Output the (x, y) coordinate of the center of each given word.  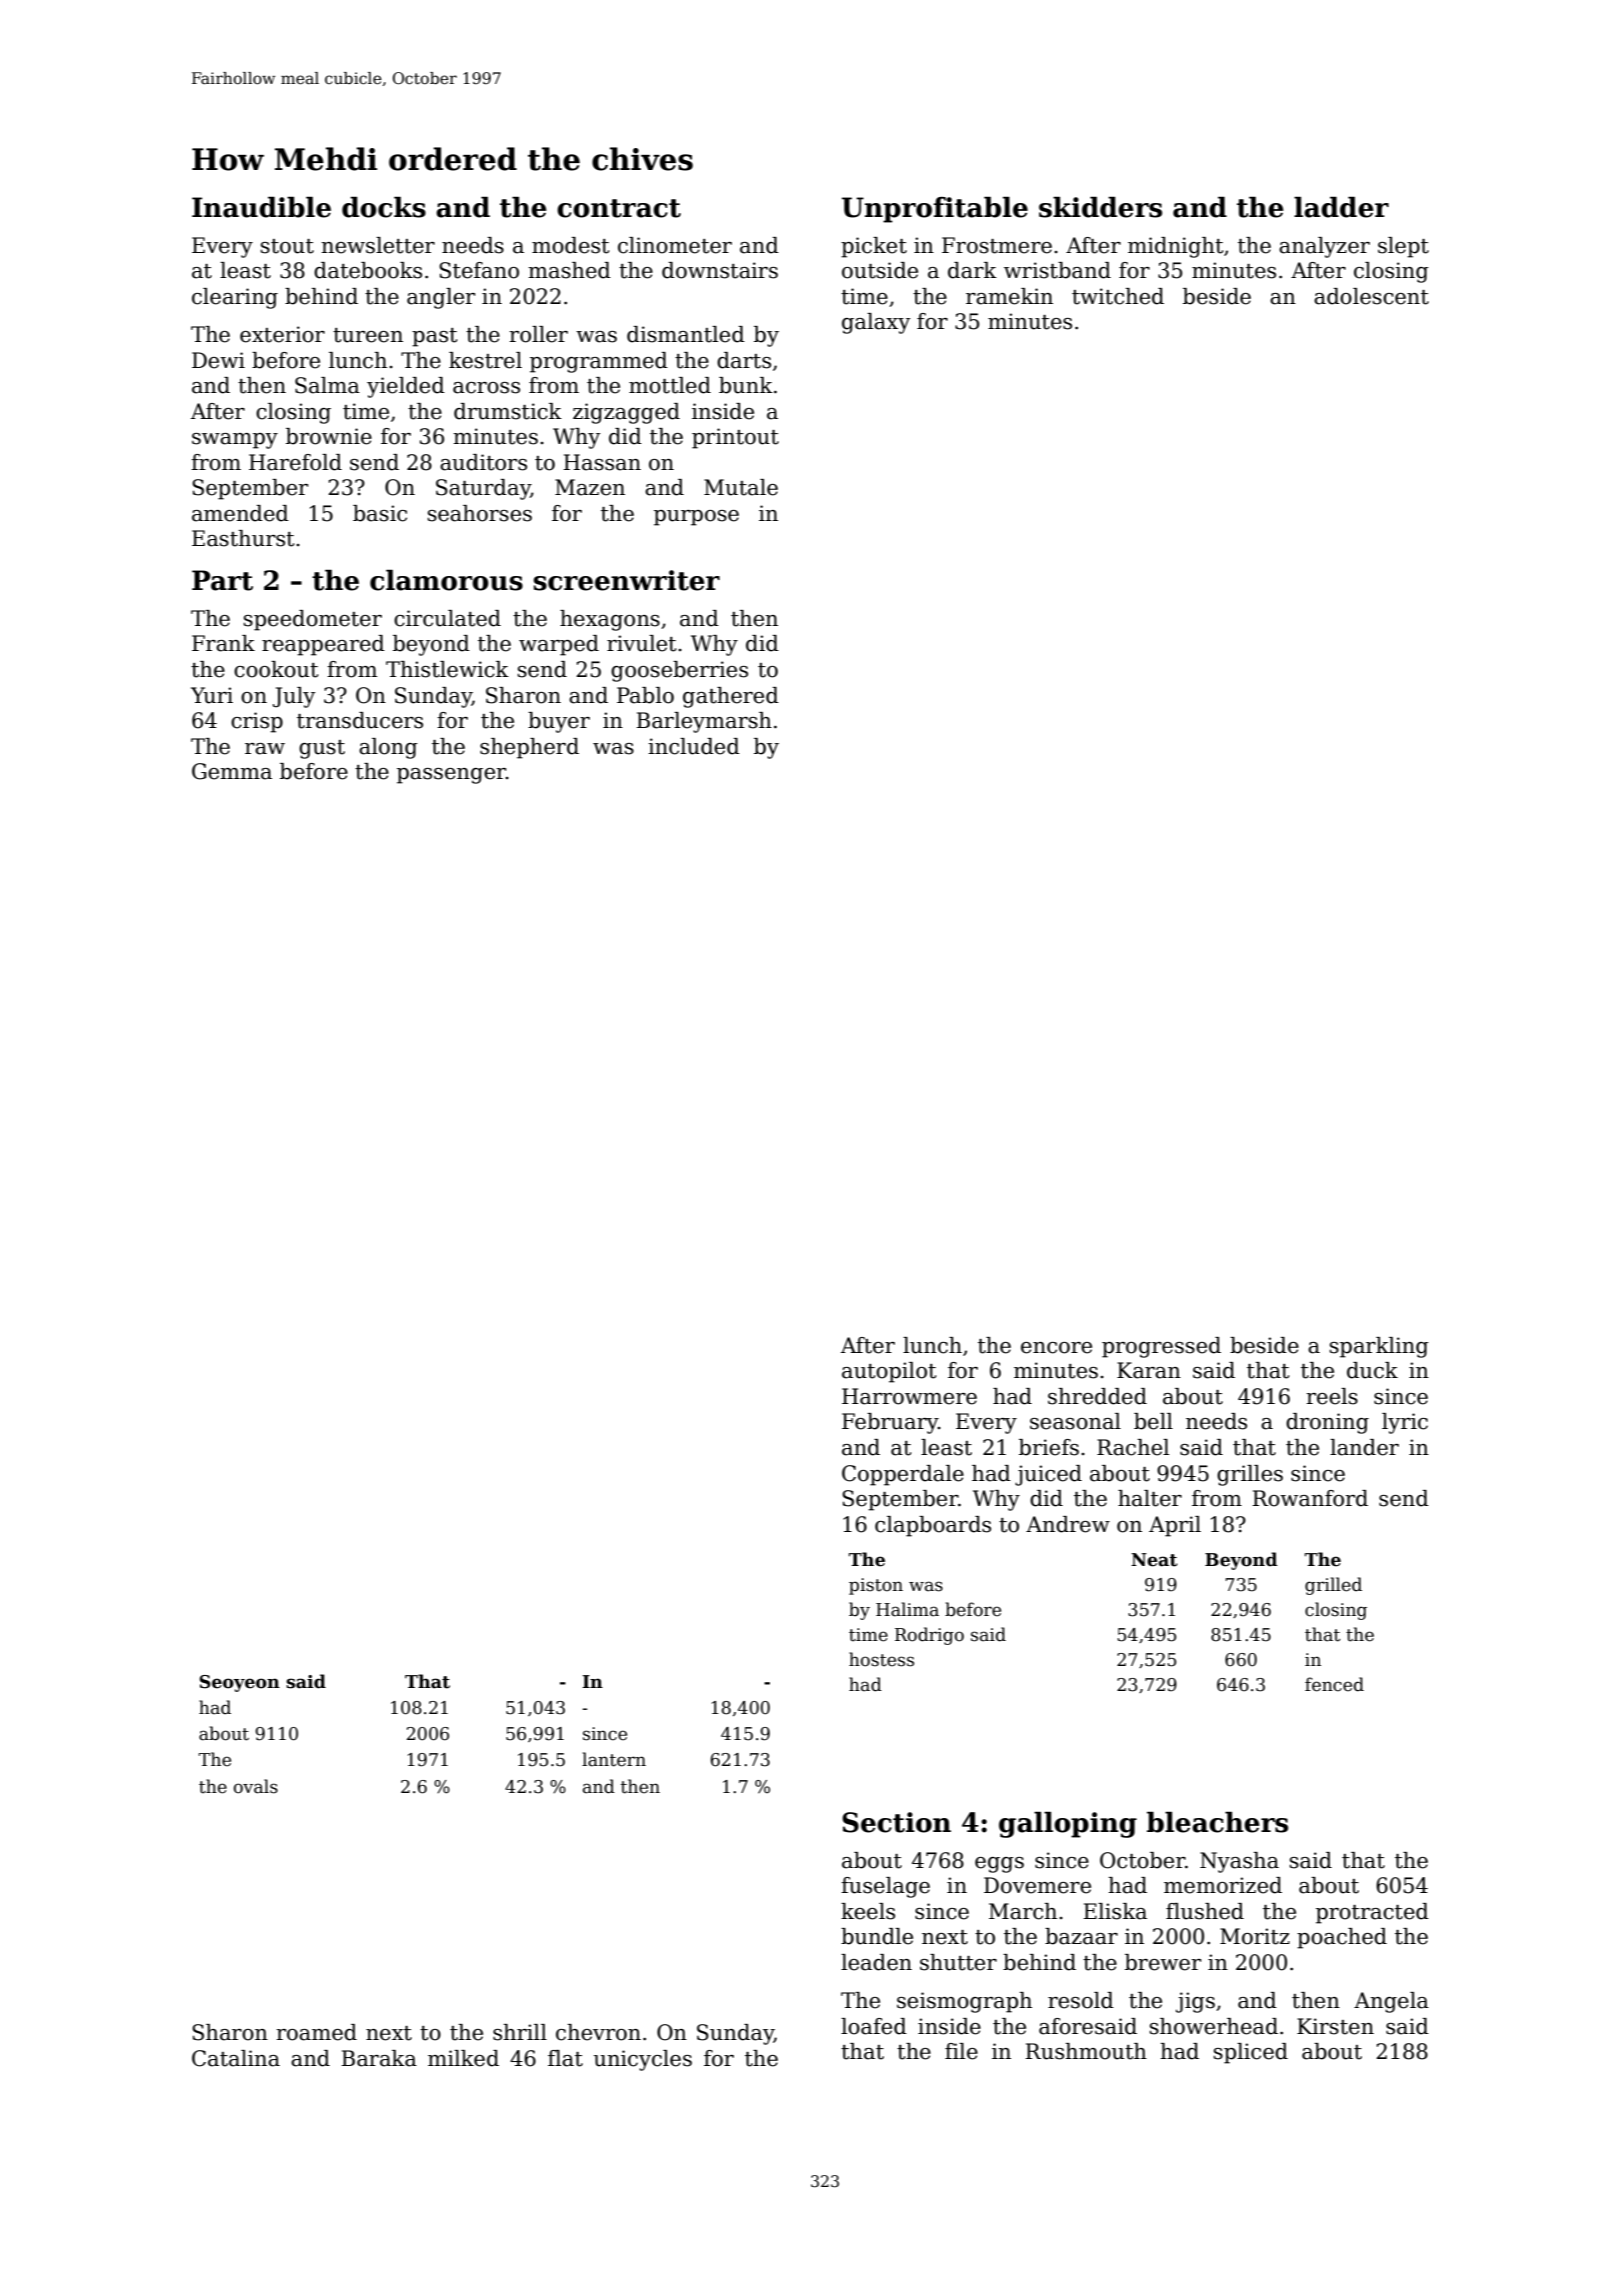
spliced (1251, 2053)
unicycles (643, 2060)
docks (384, 207)
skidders (1100, 207)
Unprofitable (935, 210)
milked (463, 2058)
